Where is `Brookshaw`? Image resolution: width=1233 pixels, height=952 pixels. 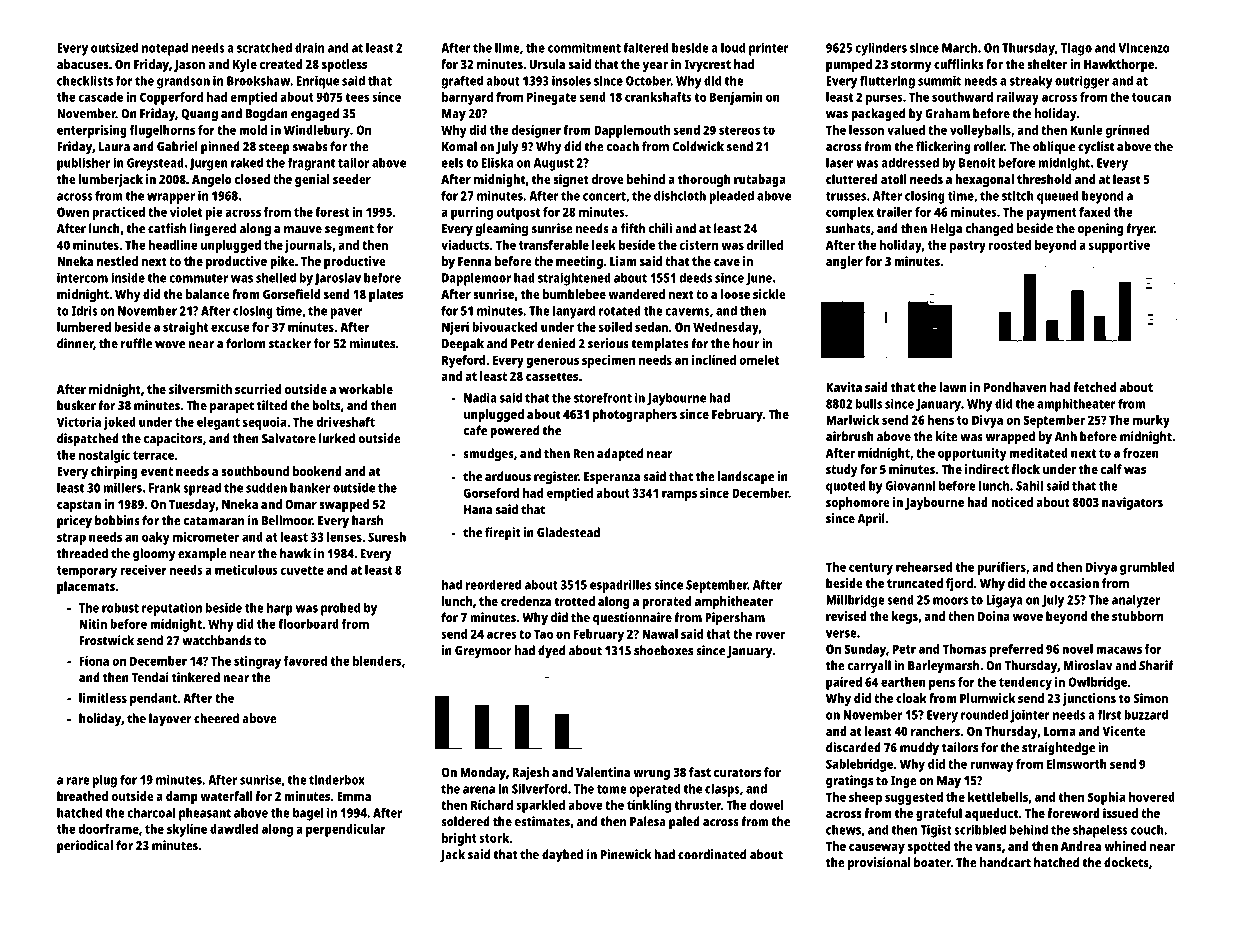
Brookshaw is located at coordinates (258, 80).
